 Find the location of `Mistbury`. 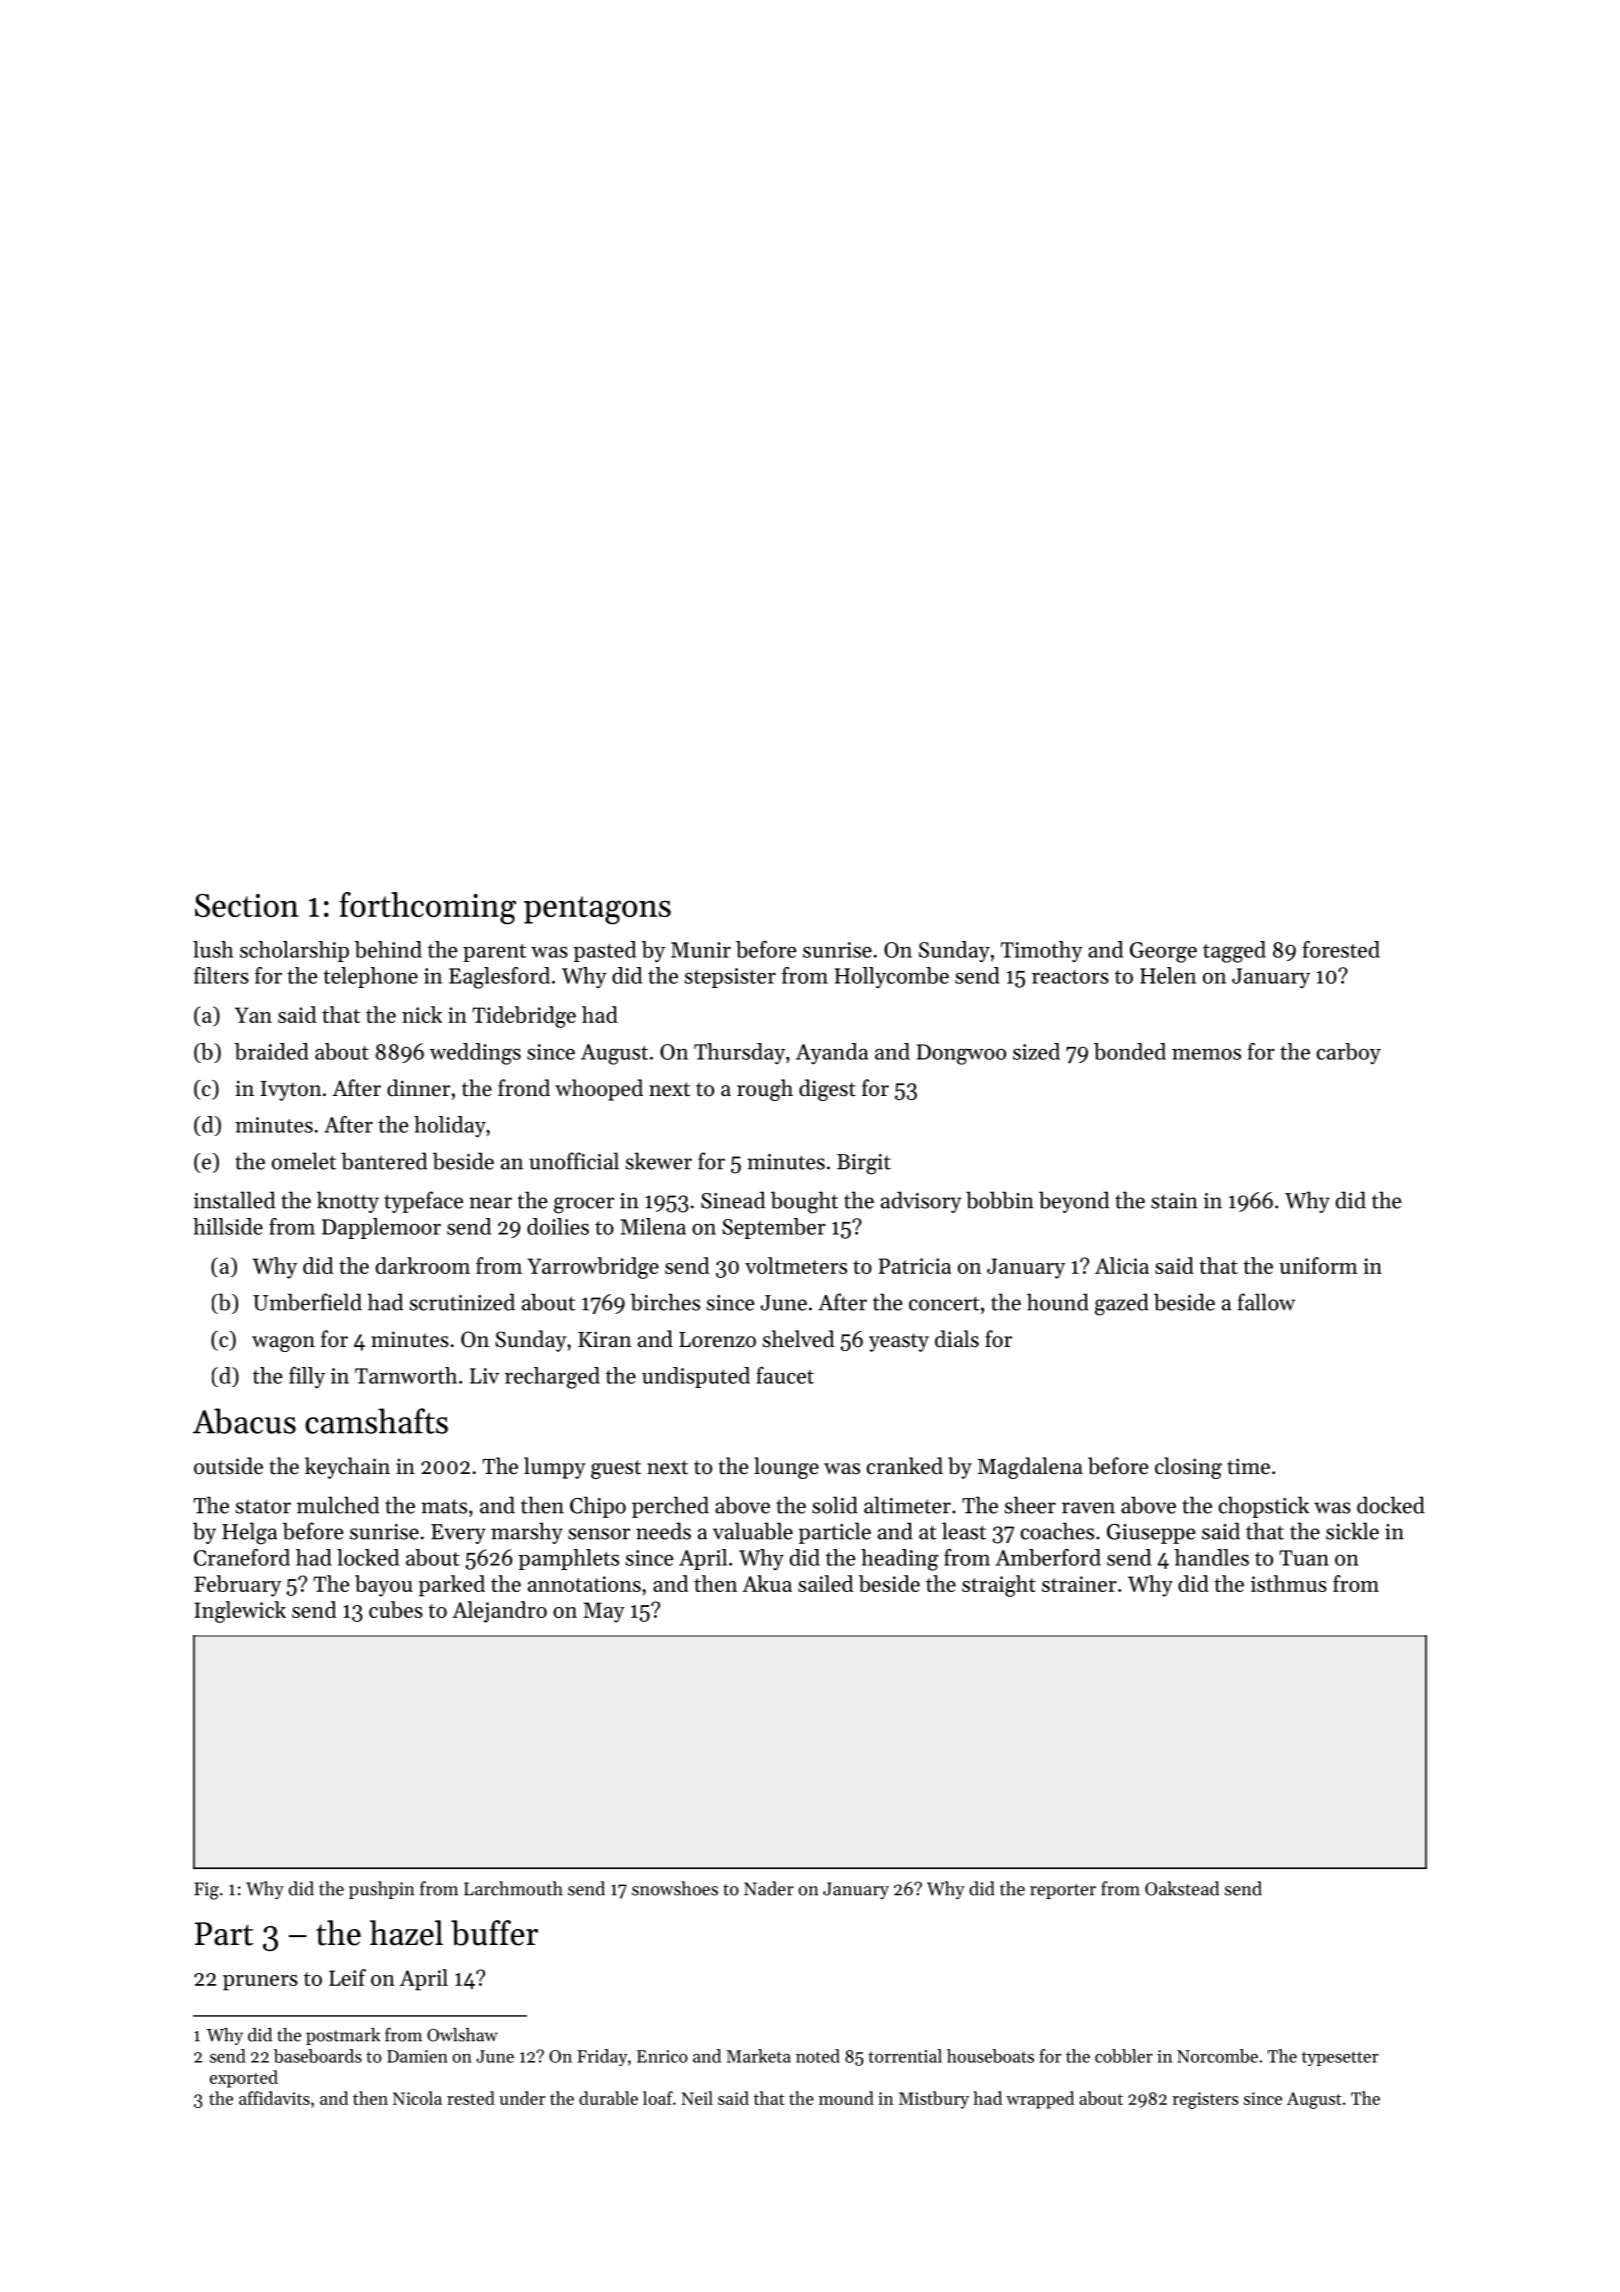

Mistbury is located at coordinates (934, 2100).
